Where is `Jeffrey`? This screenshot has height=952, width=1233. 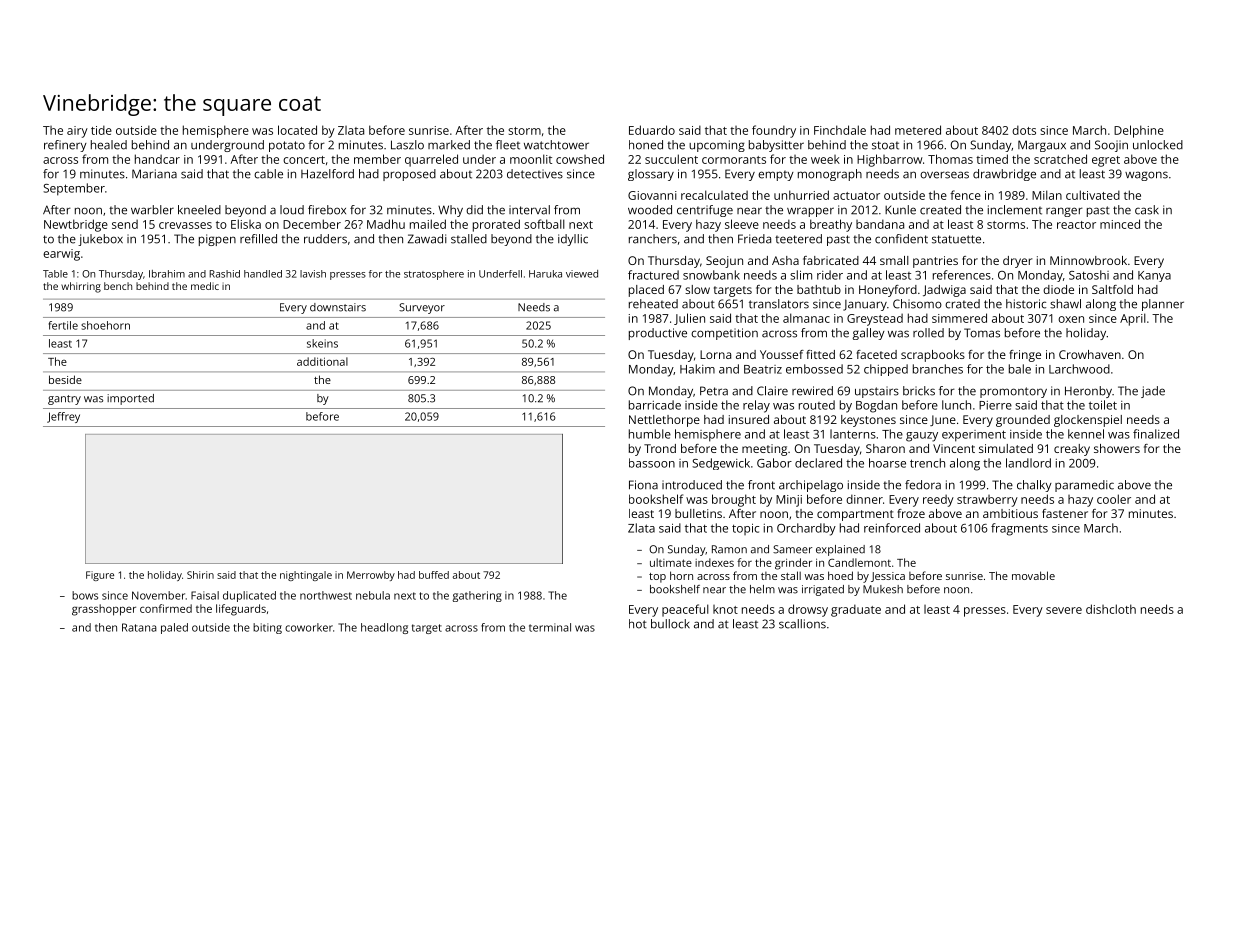
Jeffrey is located at coordinates (63, 417).
